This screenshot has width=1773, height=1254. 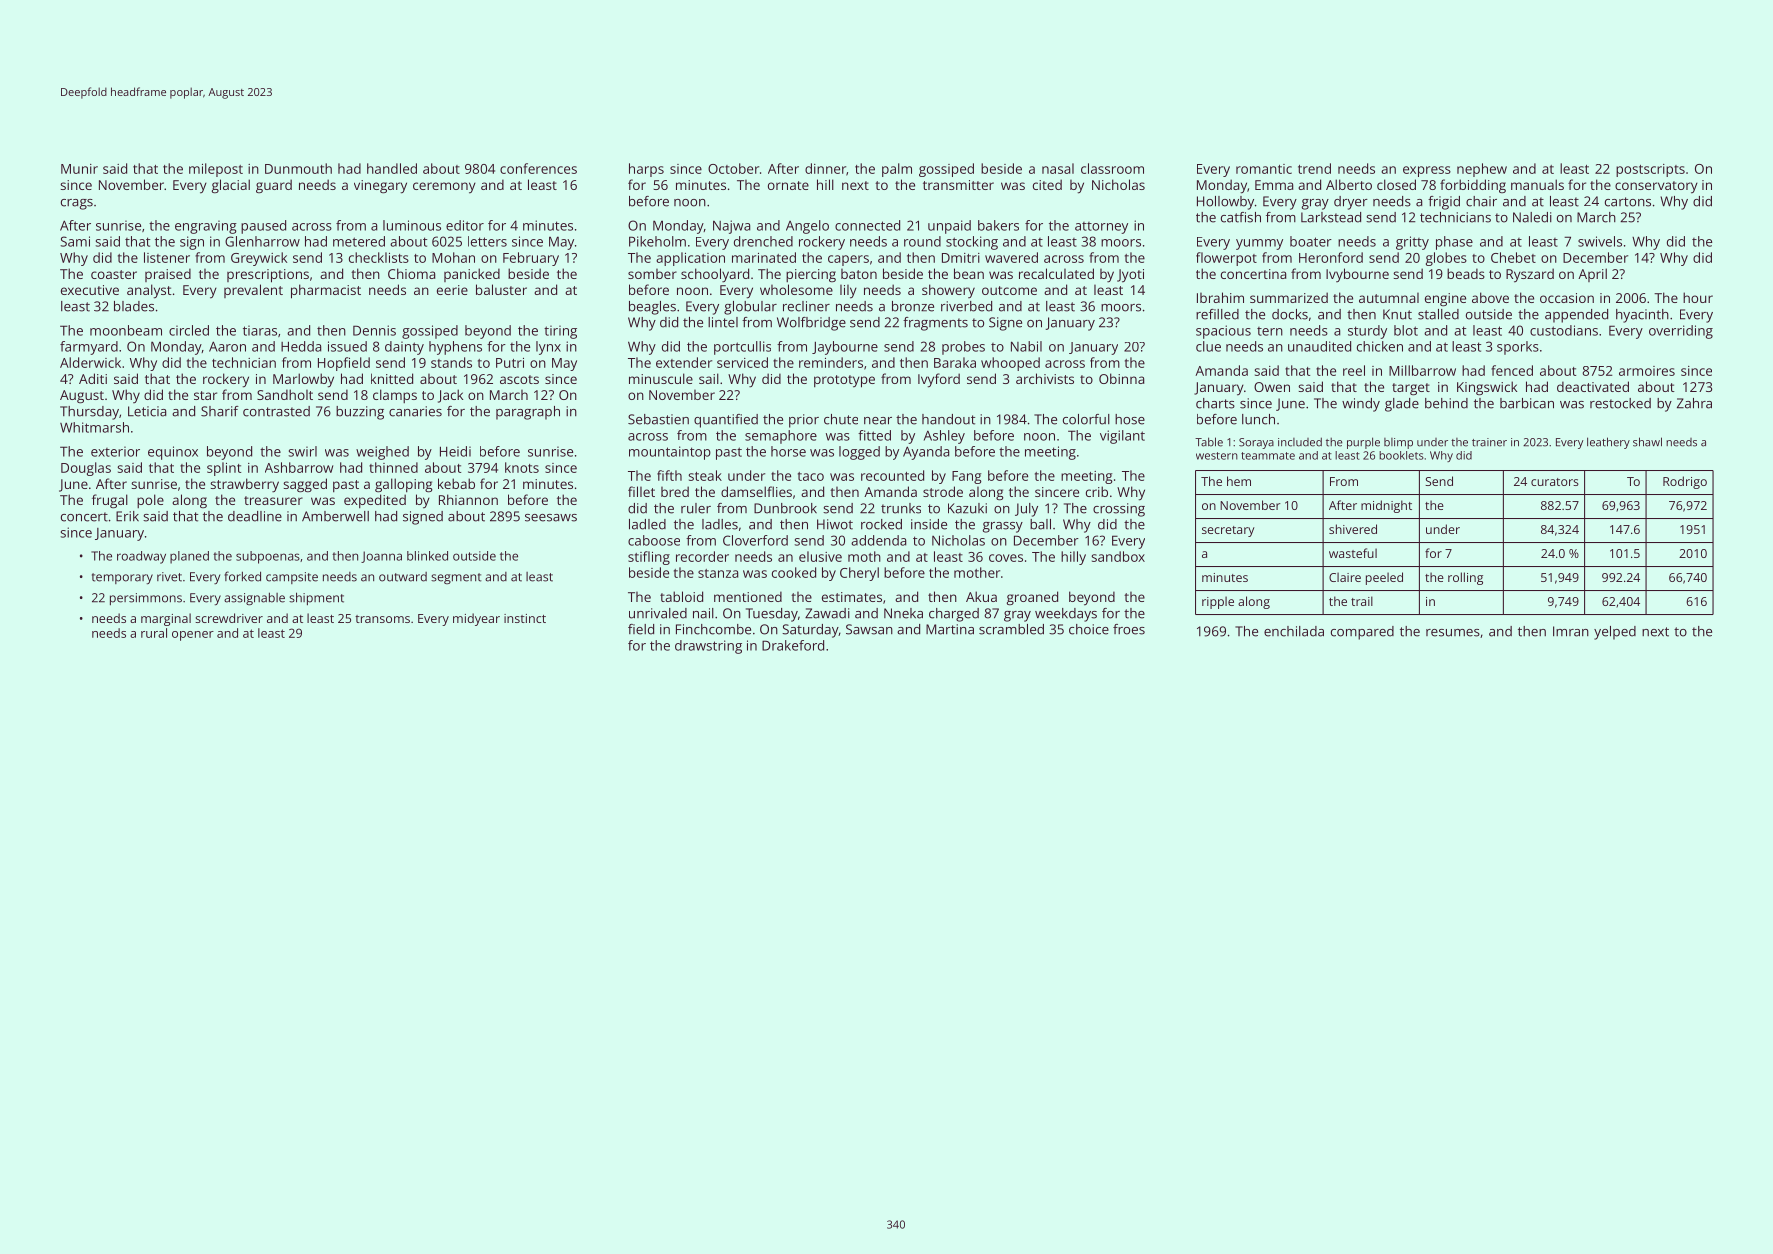 What do you see at coordinates (1122, 437) in the screenshot?
I see `vigilant` at bounding box center [1122, 437].
